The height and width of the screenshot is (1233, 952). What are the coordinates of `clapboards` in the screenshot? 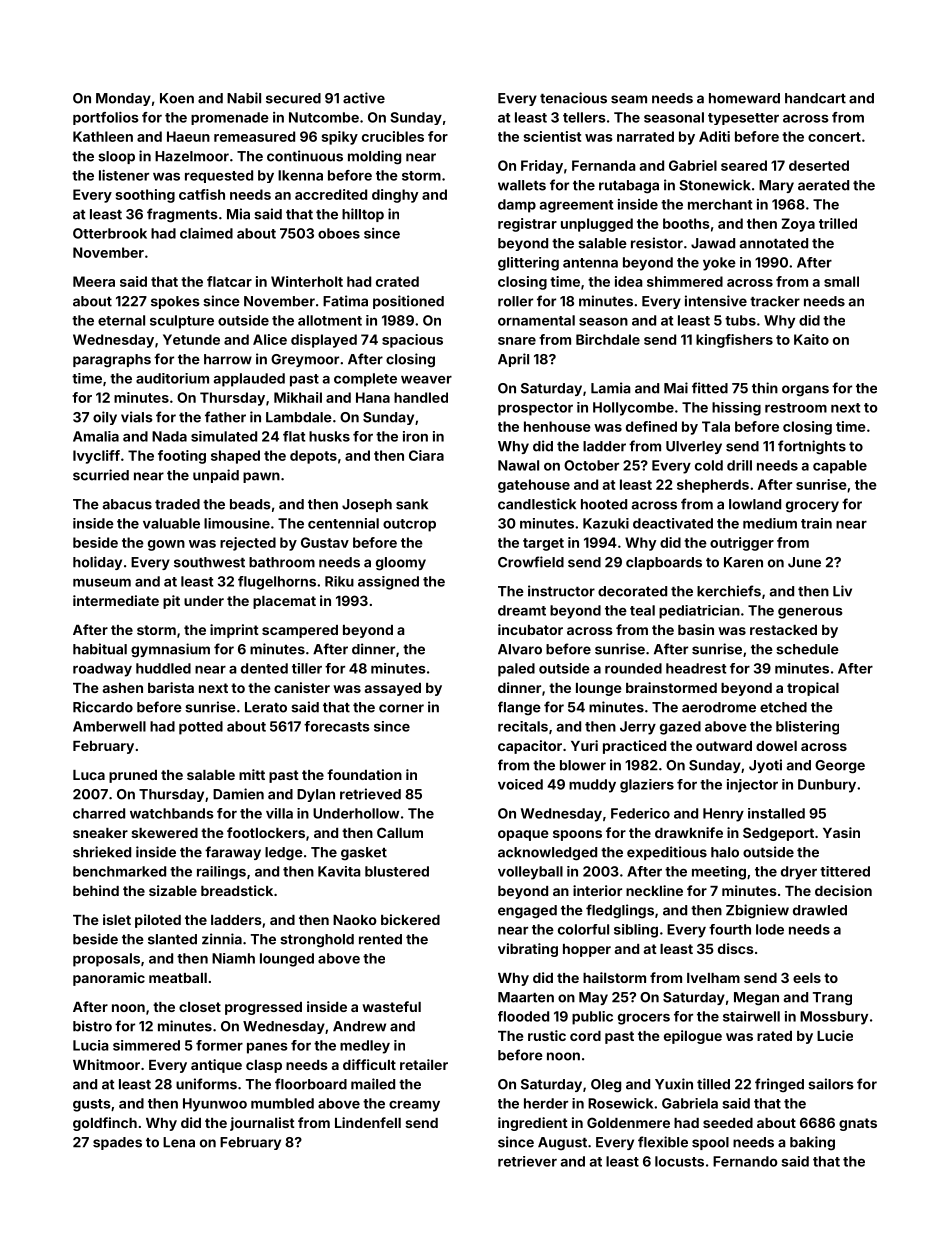 It's located at (664, 563).
